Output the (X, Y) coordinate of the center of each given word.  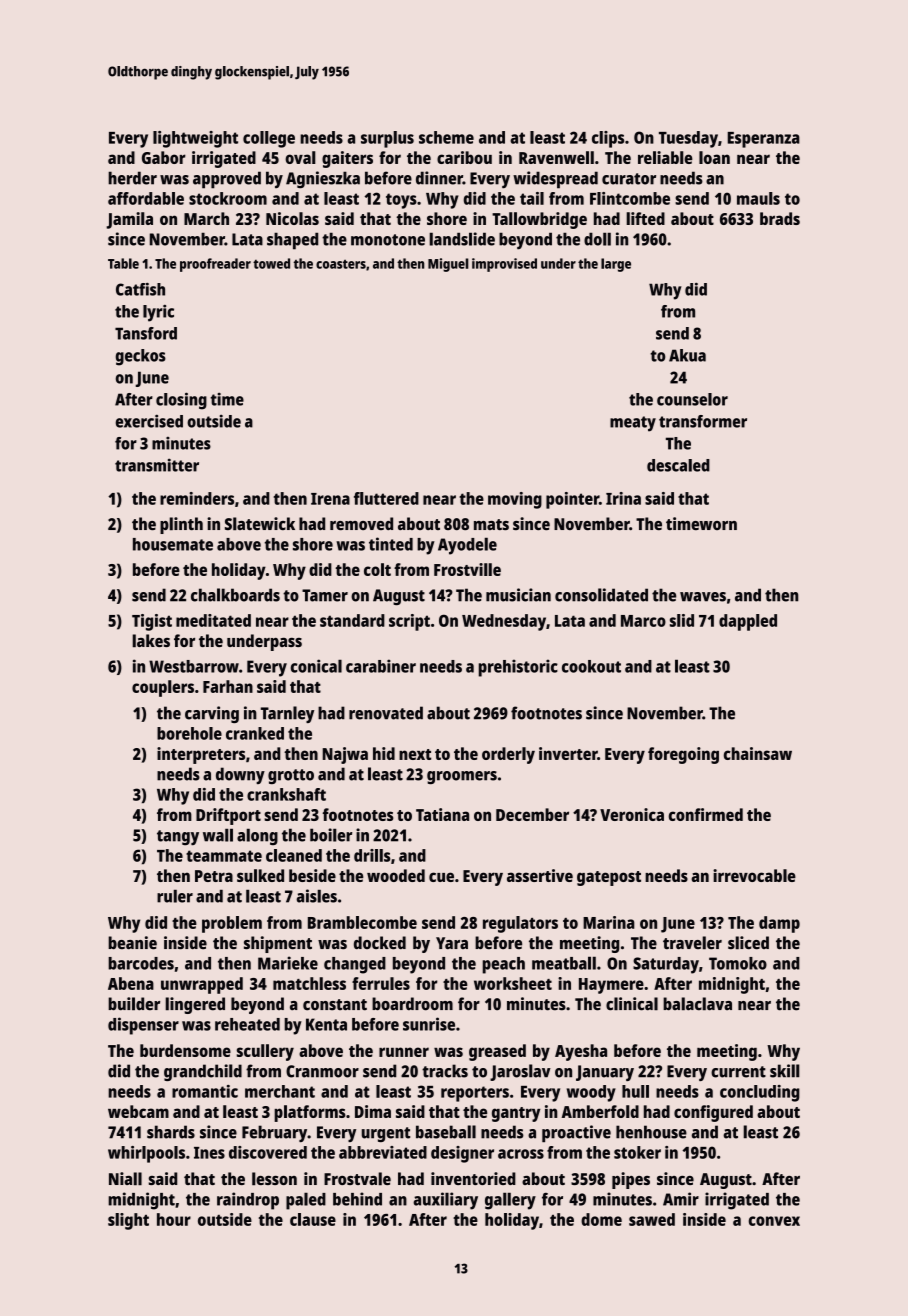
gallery (510, 1201)
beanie (132, 943)
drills (372, 855)
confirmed (705, 814)
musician (518, 595)
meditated (213, 620)
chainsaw (758, 753)
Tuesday (688, 139)
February (274, 1133)
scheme (446, 137)
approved (227, 180)
